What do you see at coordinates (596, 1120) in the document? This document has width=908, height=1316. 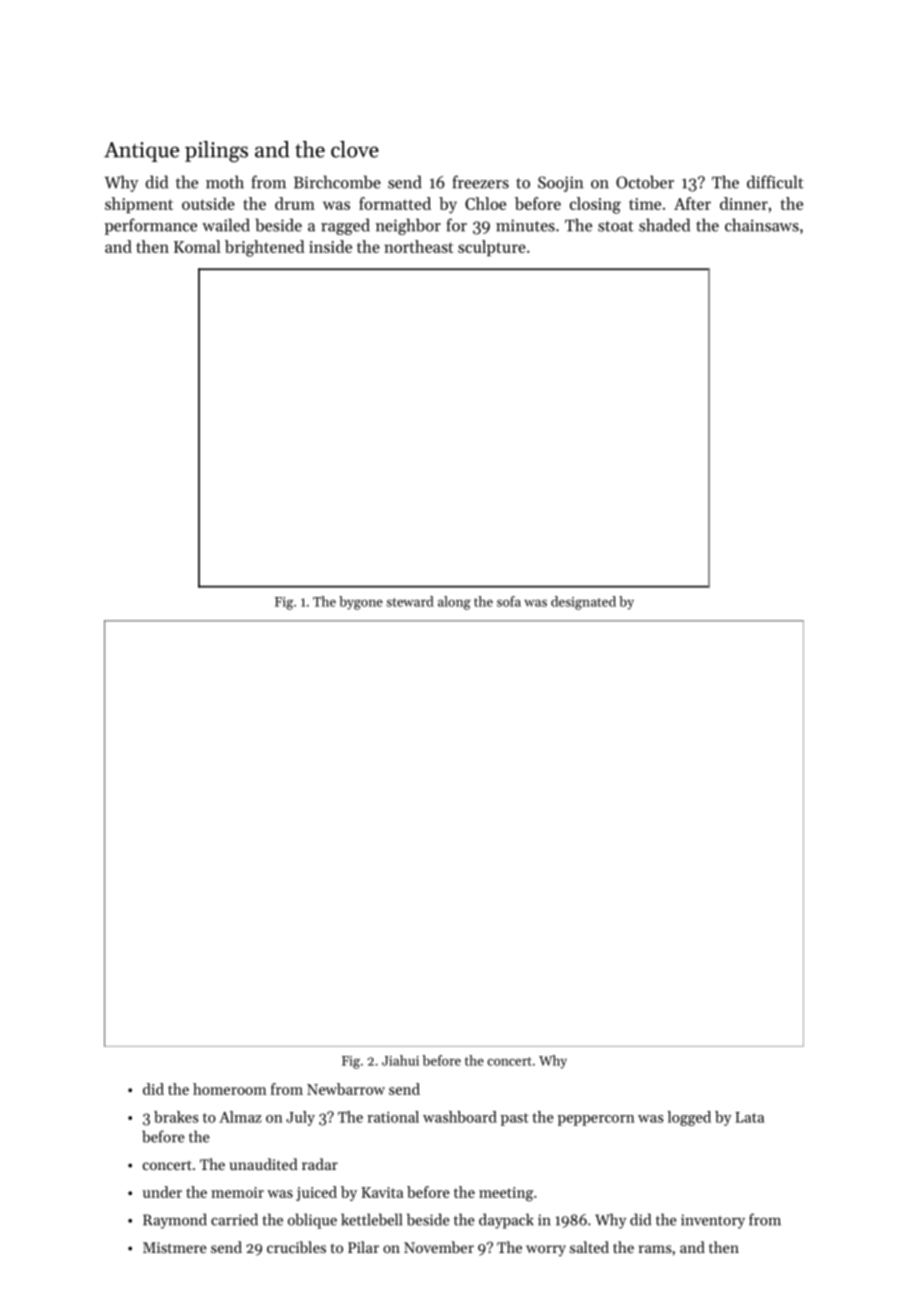 I see `peppercorn` at bounding box center [596, 1120].
